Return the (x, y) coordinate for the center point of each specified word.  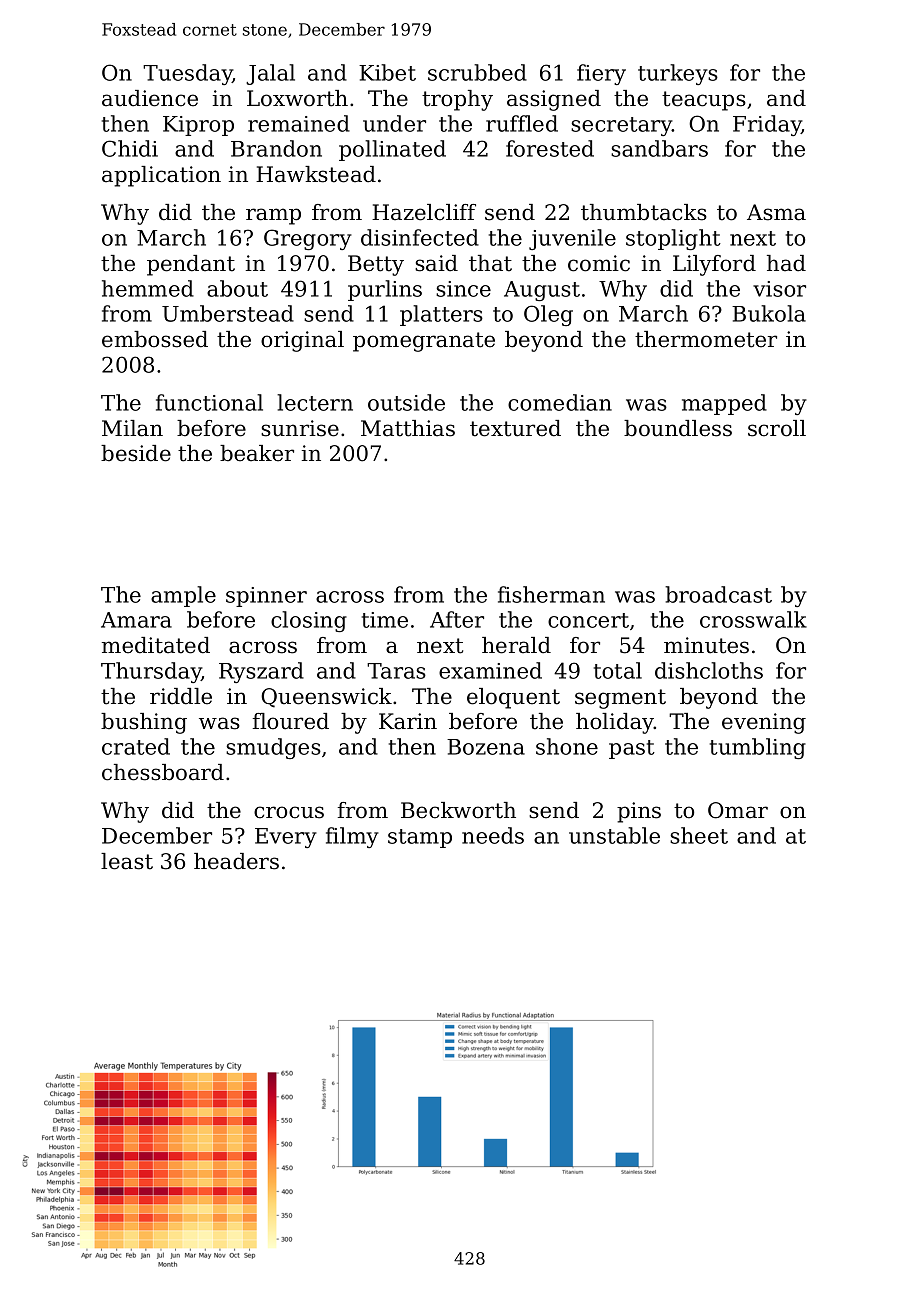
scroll (777, 428)
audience (150, 98)
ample (183, 596)
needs (493, 835)
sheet (699, 835)
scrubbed (477, 72)
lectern (315, 402)
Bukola (769, 313)
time (385, 620)
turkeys (678, 74)
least (127, 861)
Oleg (548, 315)
